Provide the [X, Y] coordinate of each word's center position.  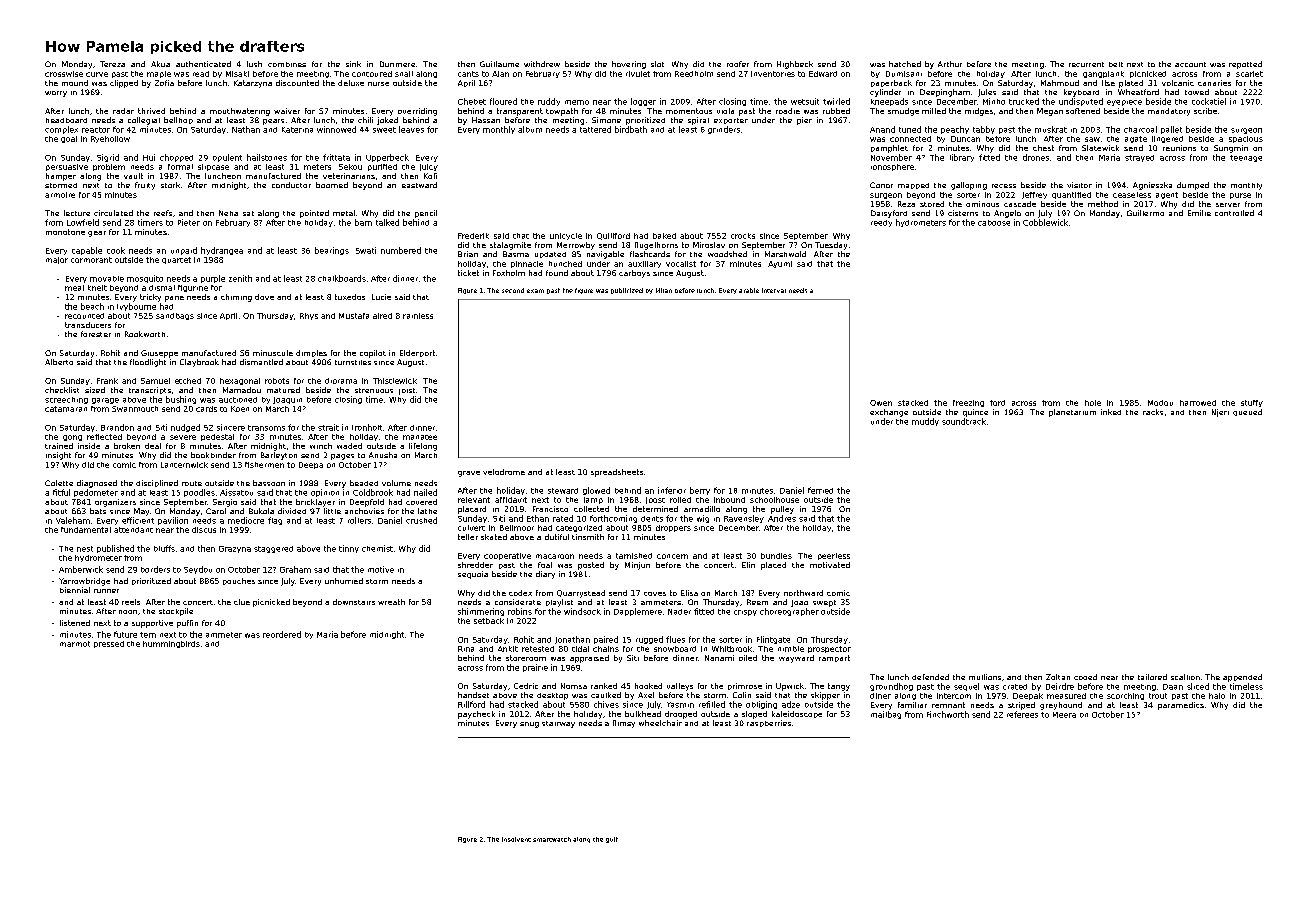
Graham [295, 569]
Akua [160, 64]
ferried [820, 490]
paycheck [476, 715]
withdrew [542, 64]
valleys [680, 687]
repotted [1245, 65]
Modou [1160, 403]
